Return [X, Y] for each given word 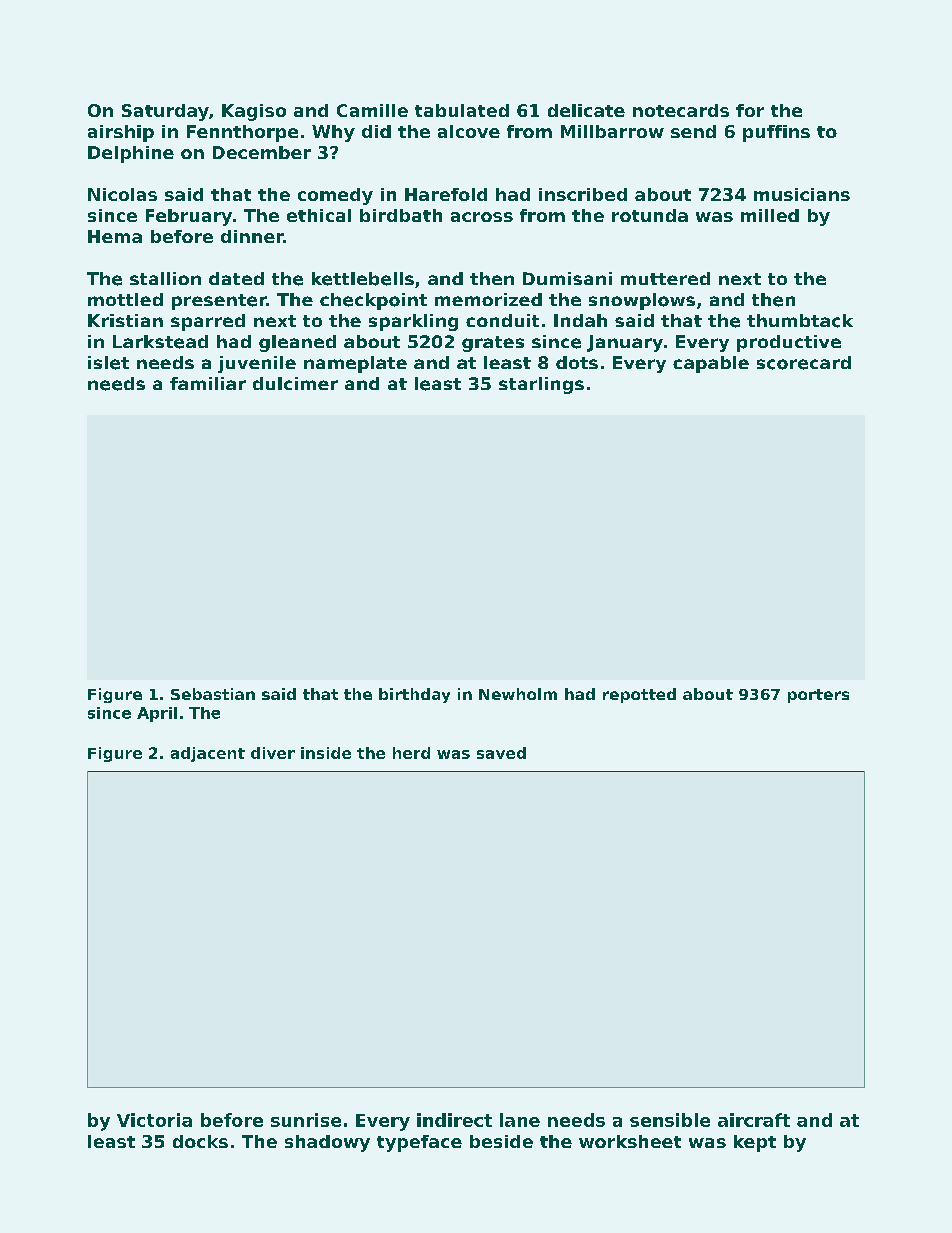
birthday [414, 695]
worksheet [630, 1141]
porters [818, 696]
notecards [681, 110]
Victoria [154, 1120]
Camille [372, 110]
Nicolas [122, 194]
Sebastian [213, 694]
